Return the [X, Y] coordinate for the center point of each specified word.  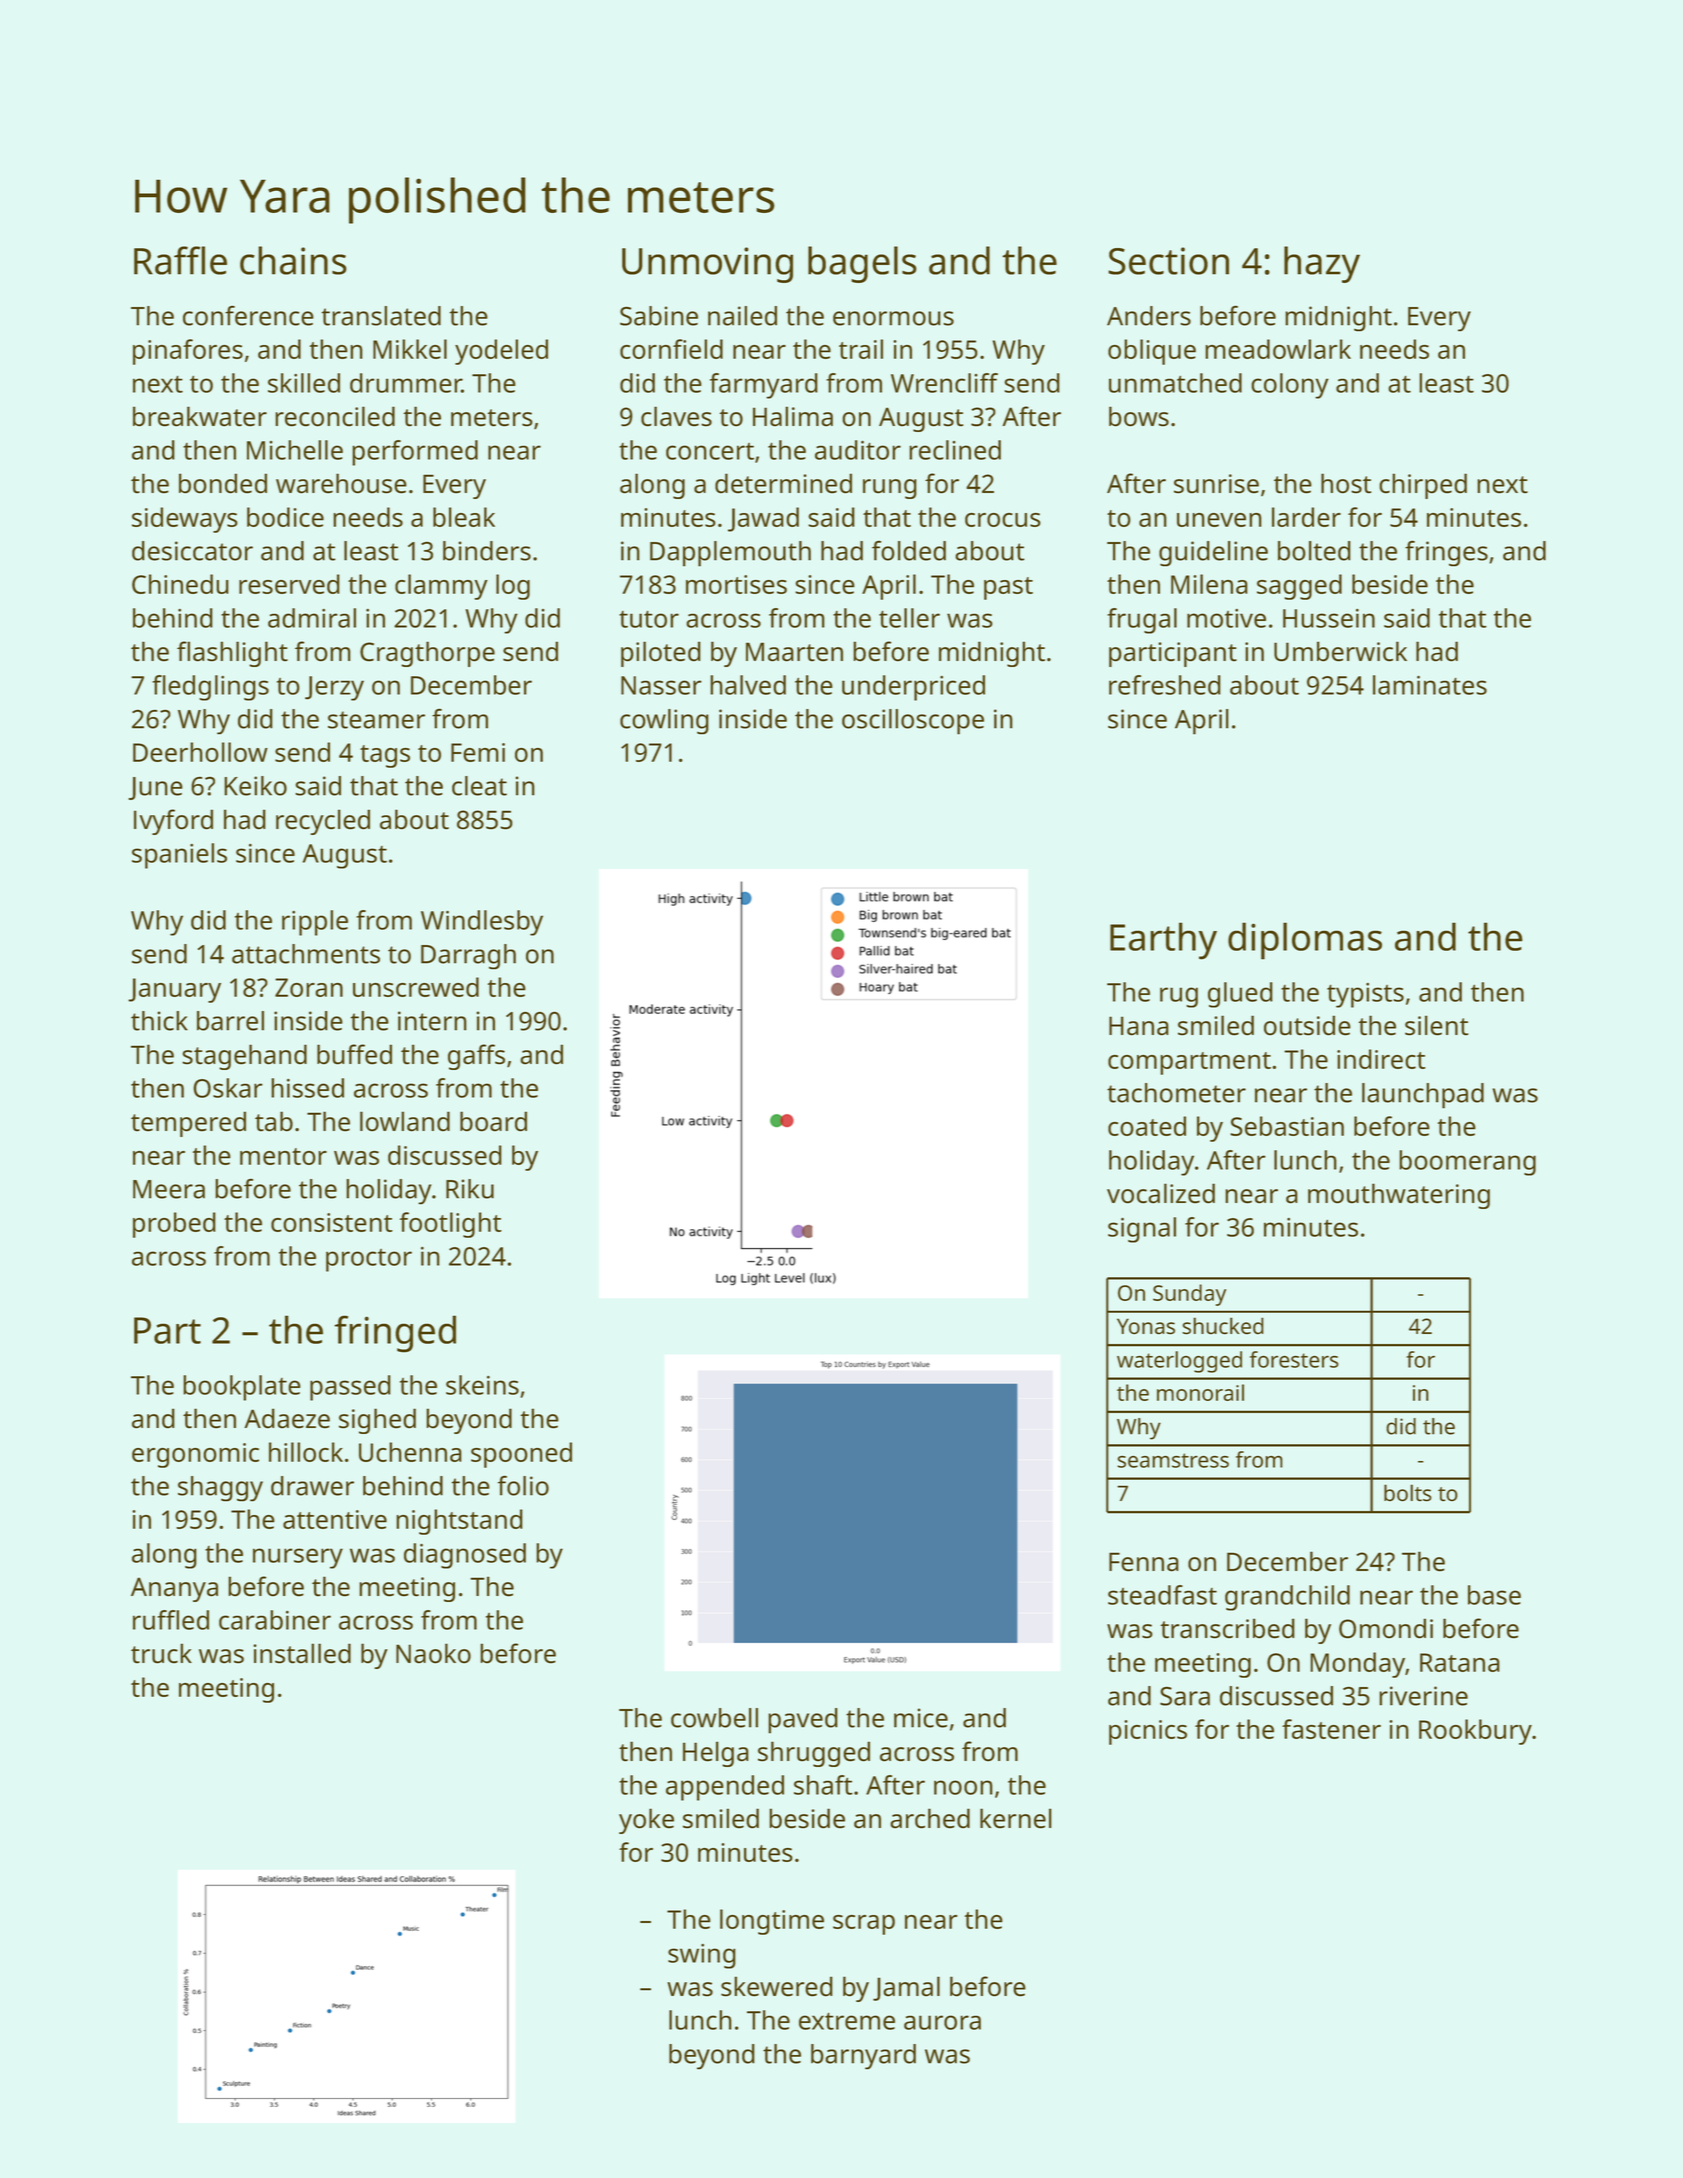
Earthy [1163, 941]
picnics [1148, 1732]
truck [161, 1653]
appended [725, 1788]
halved [748, 685]
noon [963, 1787]
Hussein [1329, 618]
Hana [1139, 1025]
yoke [646, 1821]
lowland [405, 1121]
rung [890, 489]
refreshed [1165, 685]
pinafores [188, 352]
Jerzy [334, 688]
